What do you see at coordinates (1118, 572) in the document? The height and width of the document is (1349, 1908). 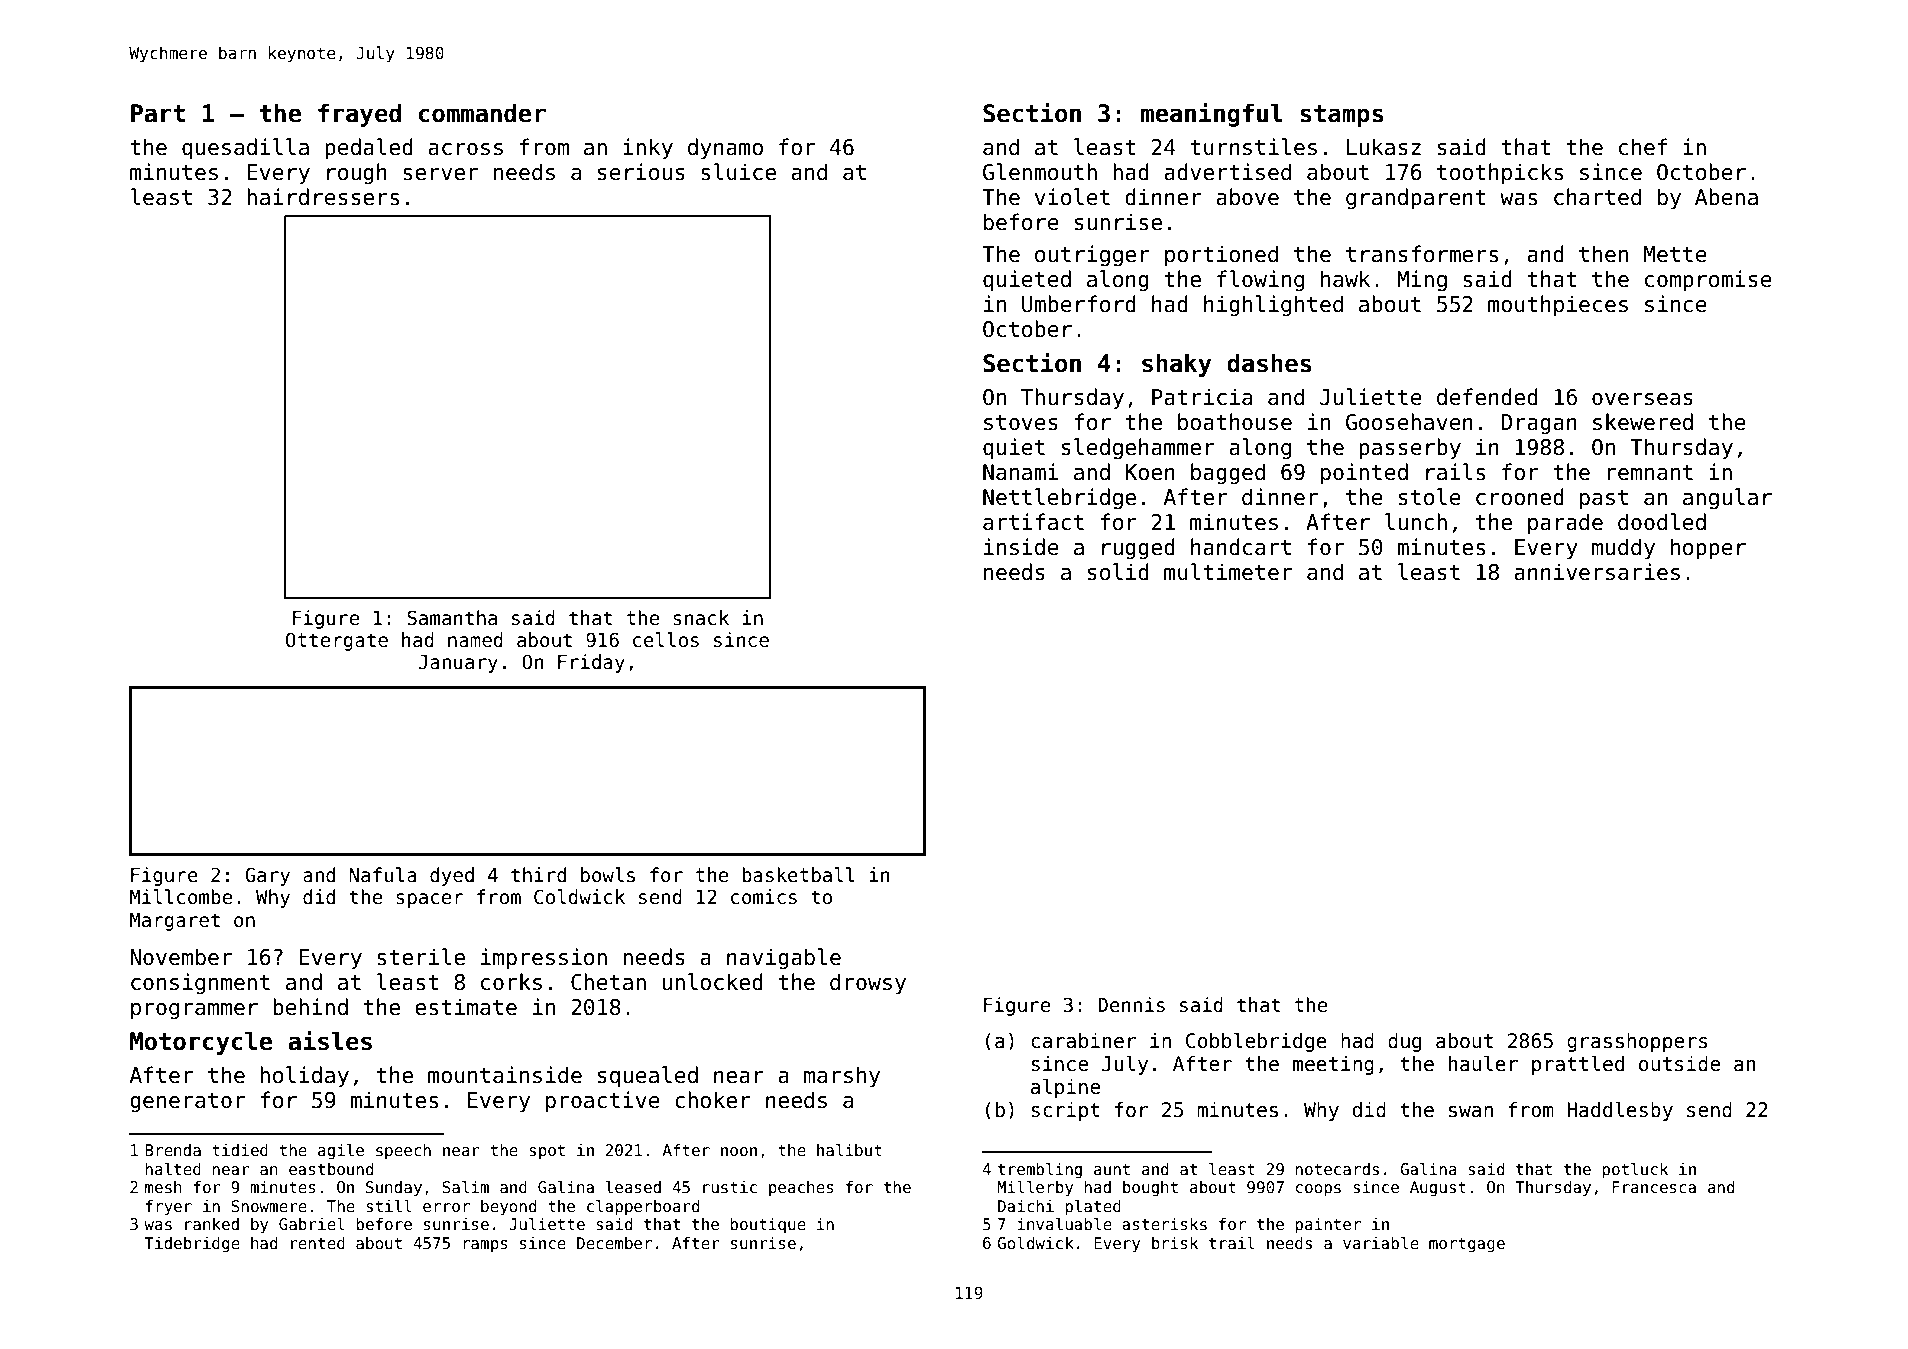 I see `solid` at bounding box center [1118, 572].
